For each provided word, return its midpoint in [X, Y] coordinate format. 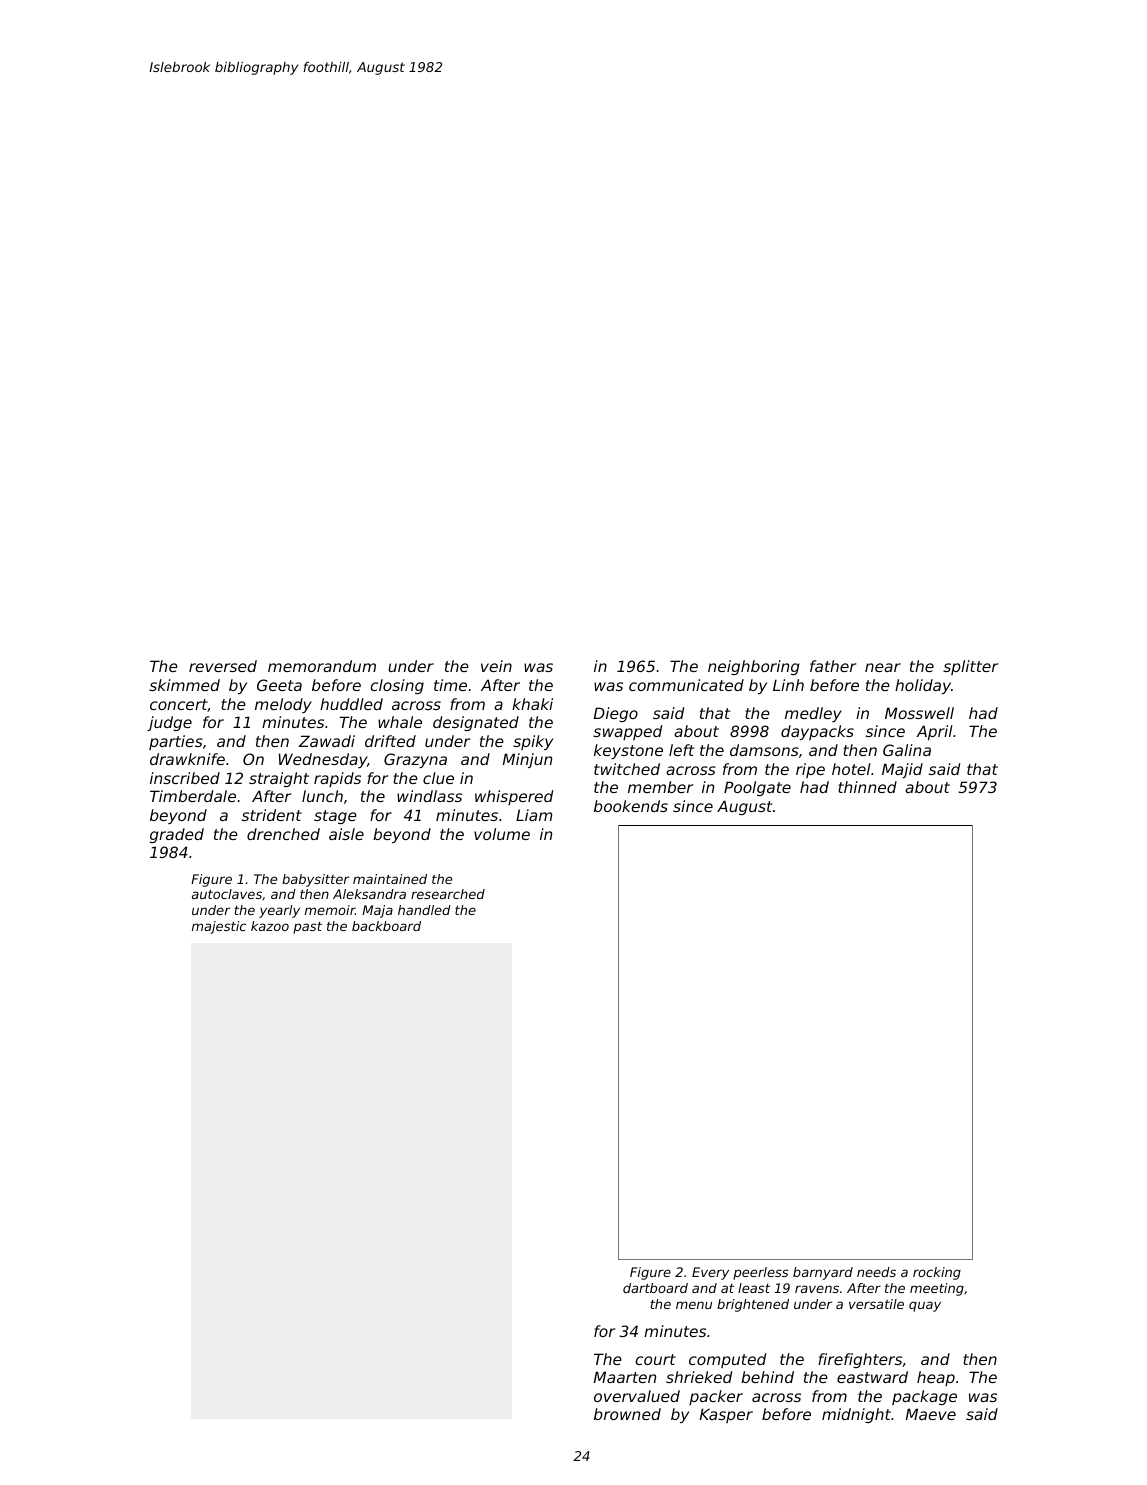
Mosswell [919, 713]
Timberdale [193, 796]
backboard [386, 926]
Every [710, 1273]
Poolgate [757, 788]
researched [448, 894]
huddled [351, 704]
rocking [937, 1273]
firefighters [860, 1360]
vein [496, 666]
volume [502, 834]
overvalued [637, 1396]
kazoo [270, 926]
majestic [219, 927]
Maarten [625, 1377]
